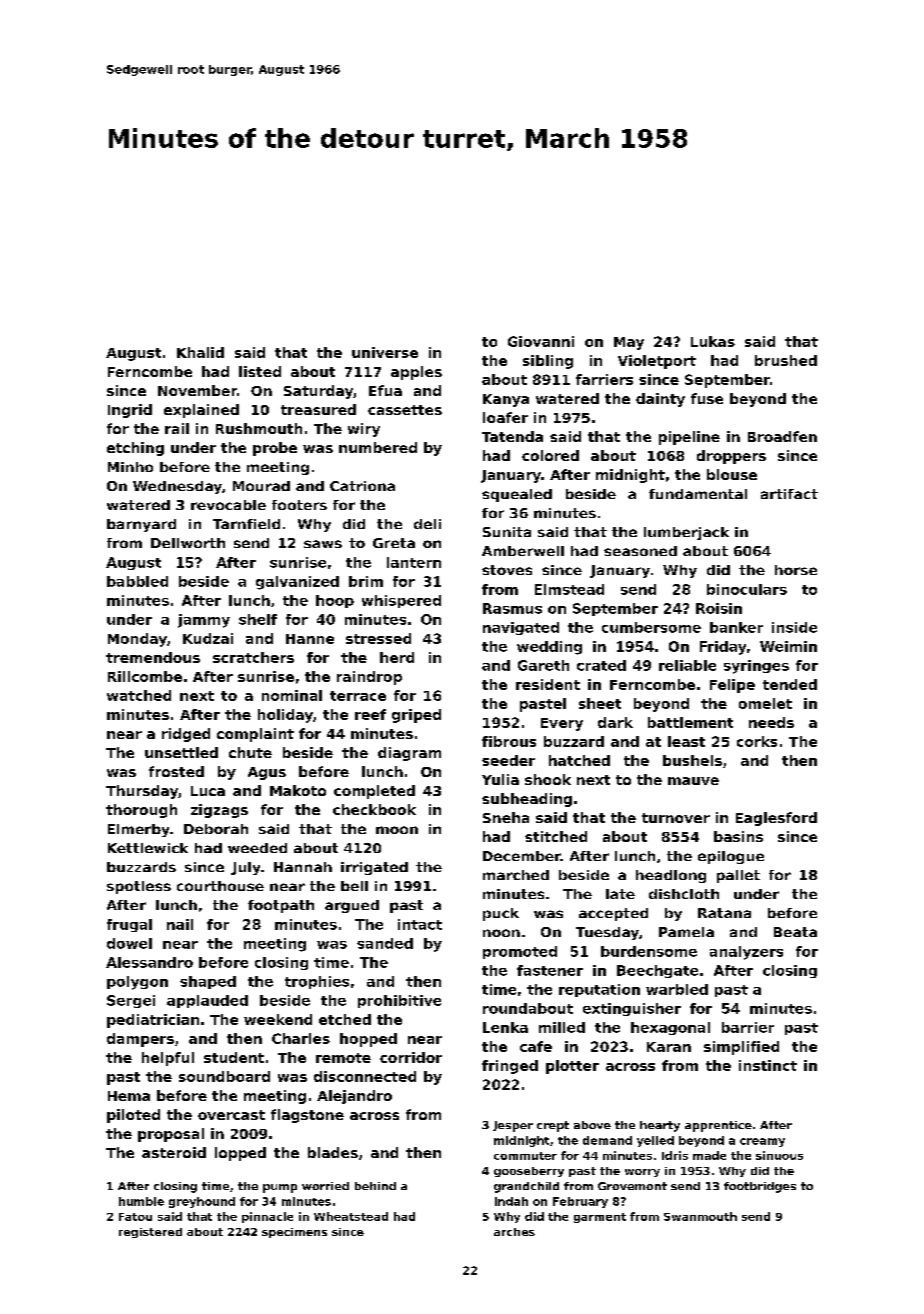 The height and width of the screenshot is (1314, 924). What do you see at coordinates (782, 436) in the screenshot?
I see `Broadfen` at bounding box center [782, 436].
